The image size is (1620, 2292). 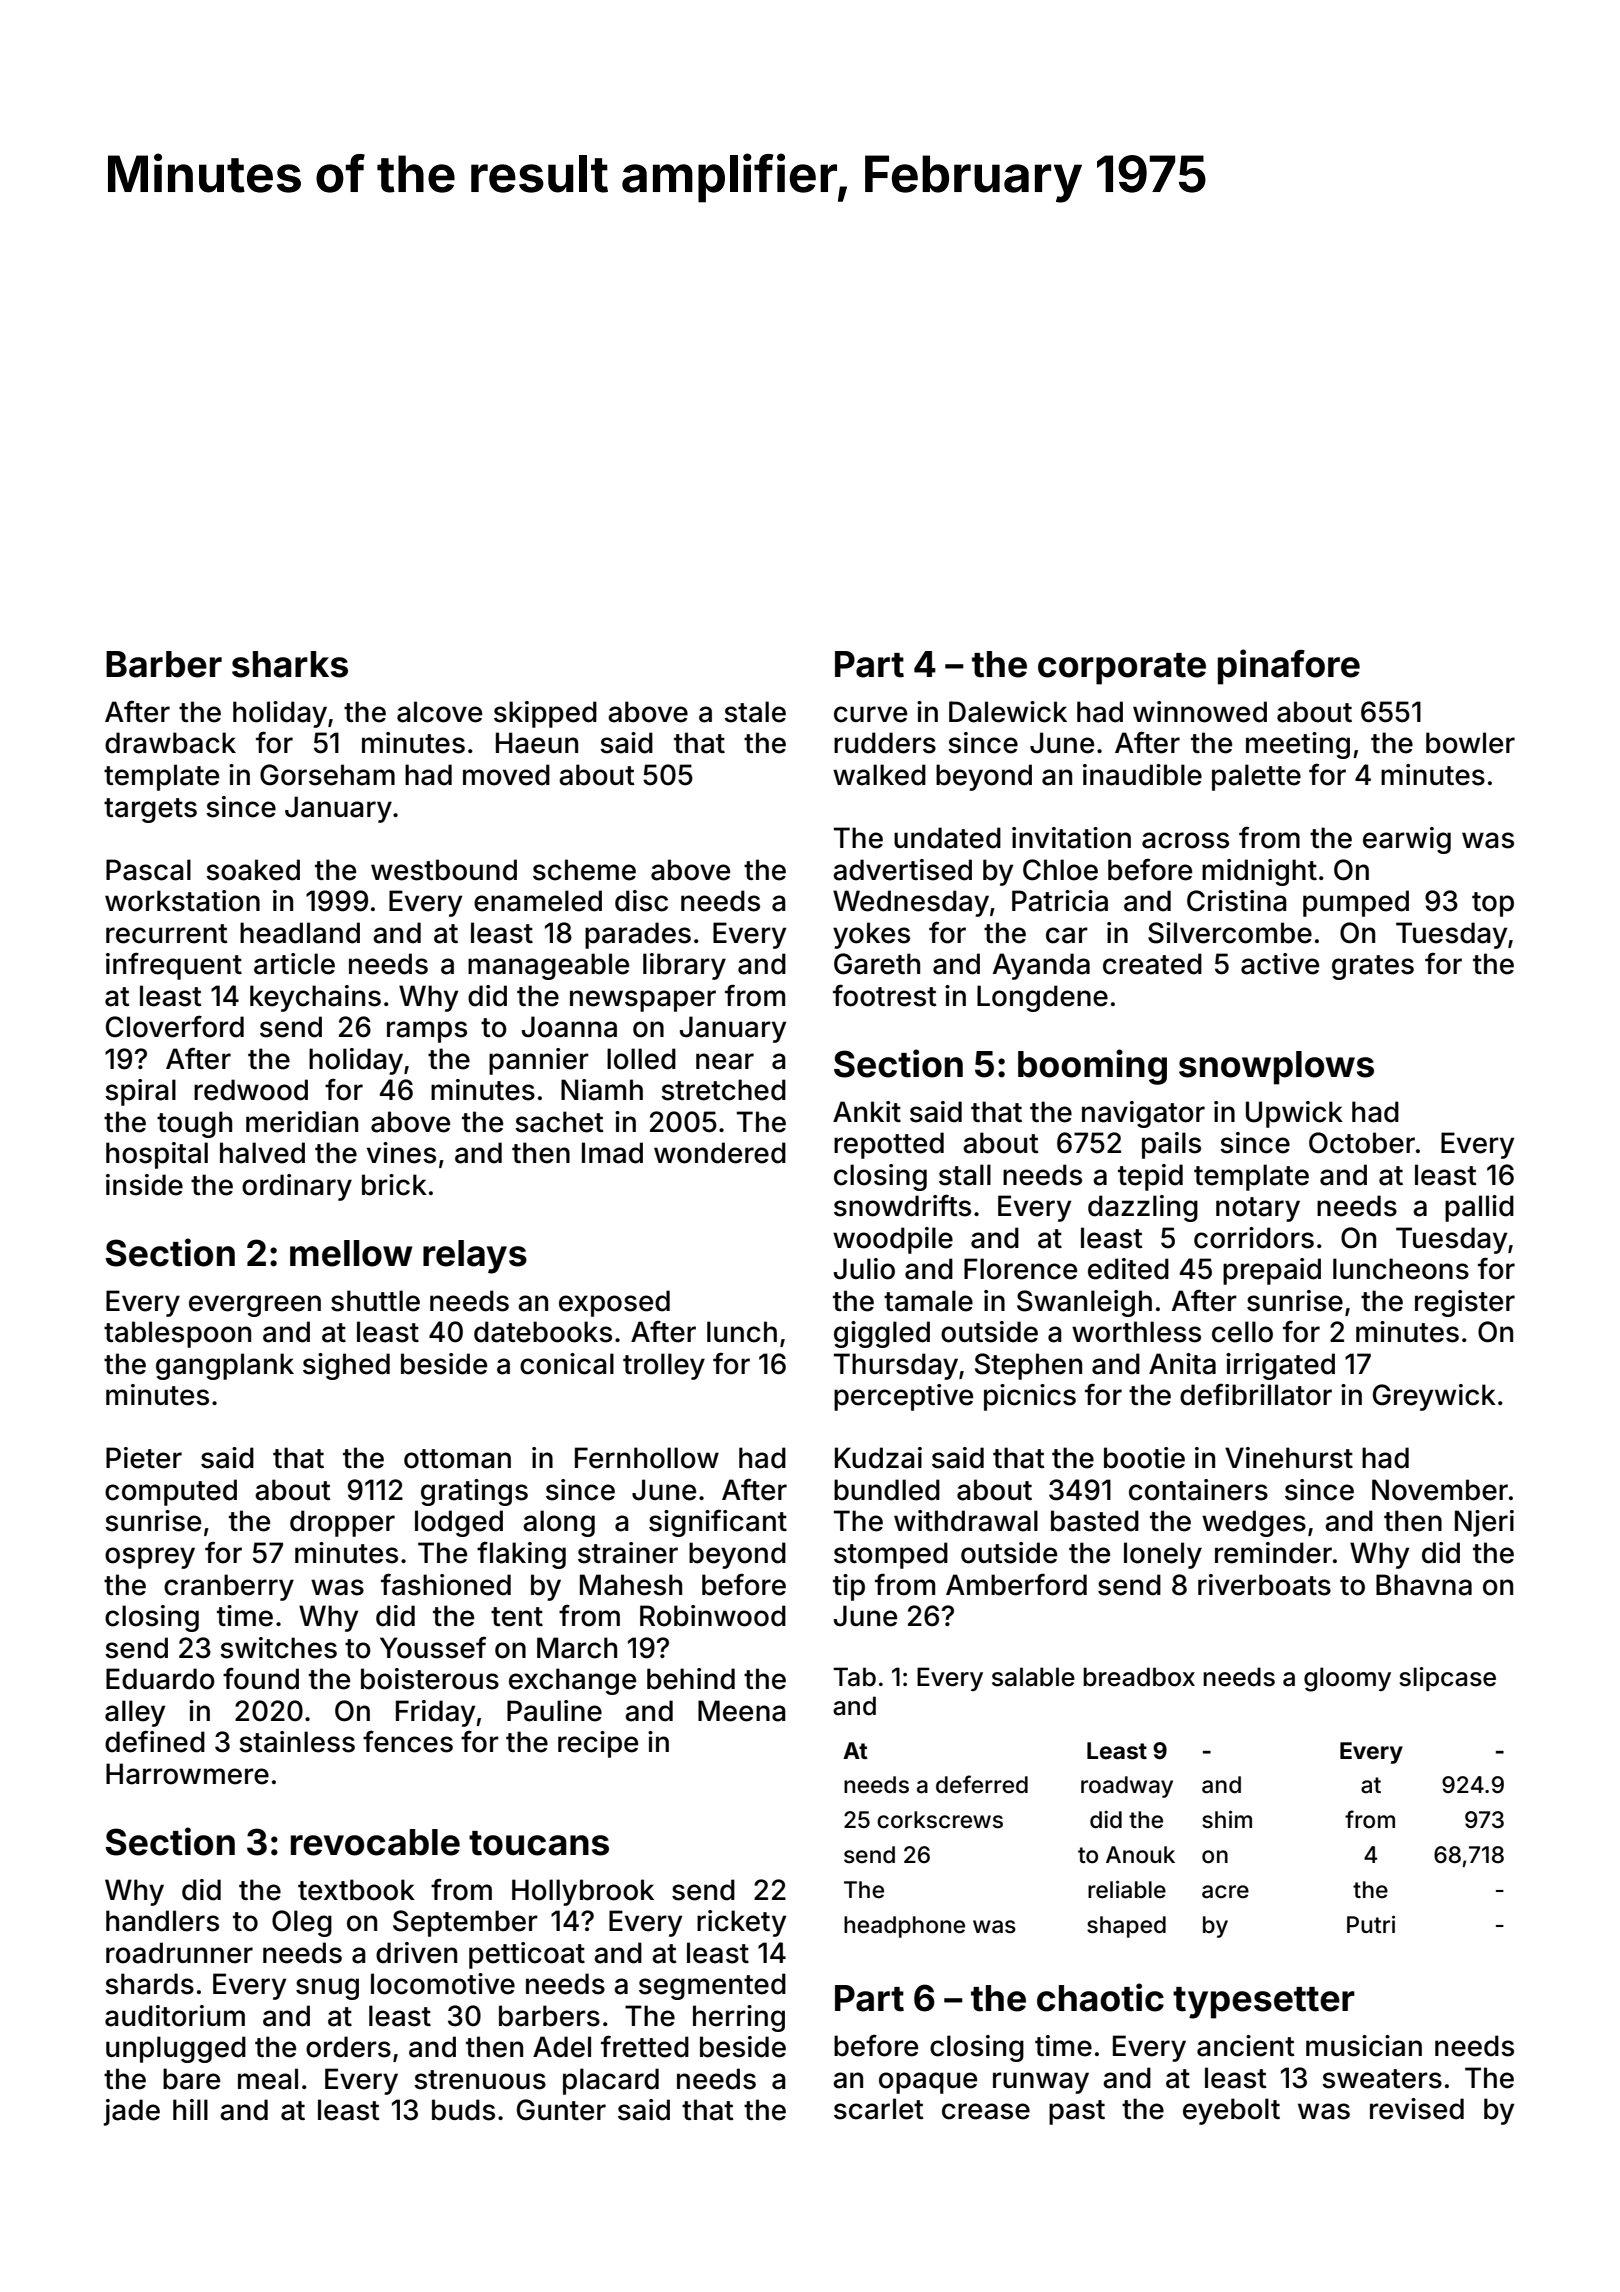 I want to click on containers, so click(x=1198, y=1490).
